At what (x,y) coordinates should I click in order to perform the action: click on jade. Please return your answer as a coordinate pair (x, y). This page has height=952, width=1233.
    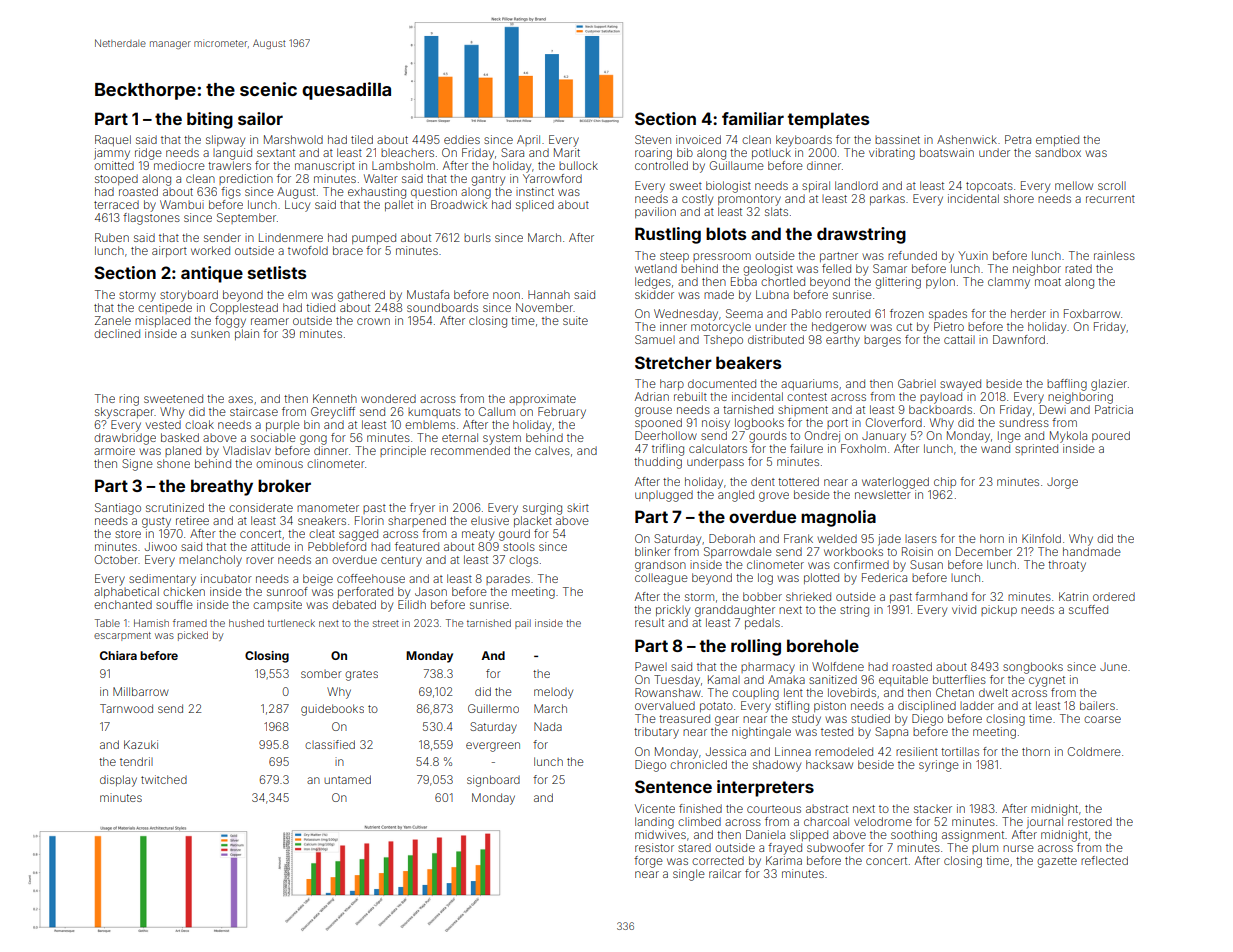
    Looking at the image, I should click on (889, 540).
